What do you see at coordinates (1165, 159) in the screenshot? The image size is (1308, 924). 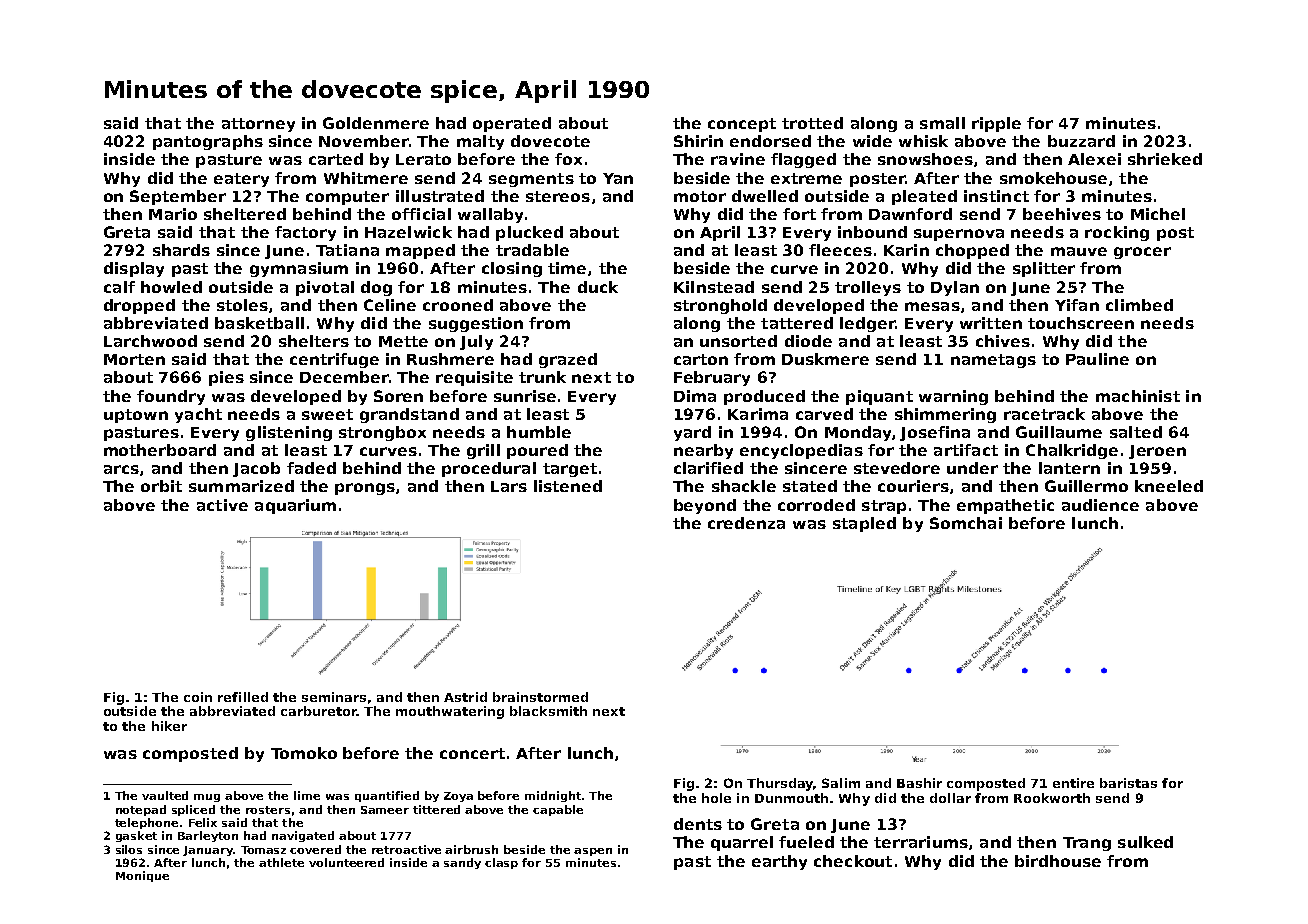 I see `shrieked` at bounding box center [1165, 159].
